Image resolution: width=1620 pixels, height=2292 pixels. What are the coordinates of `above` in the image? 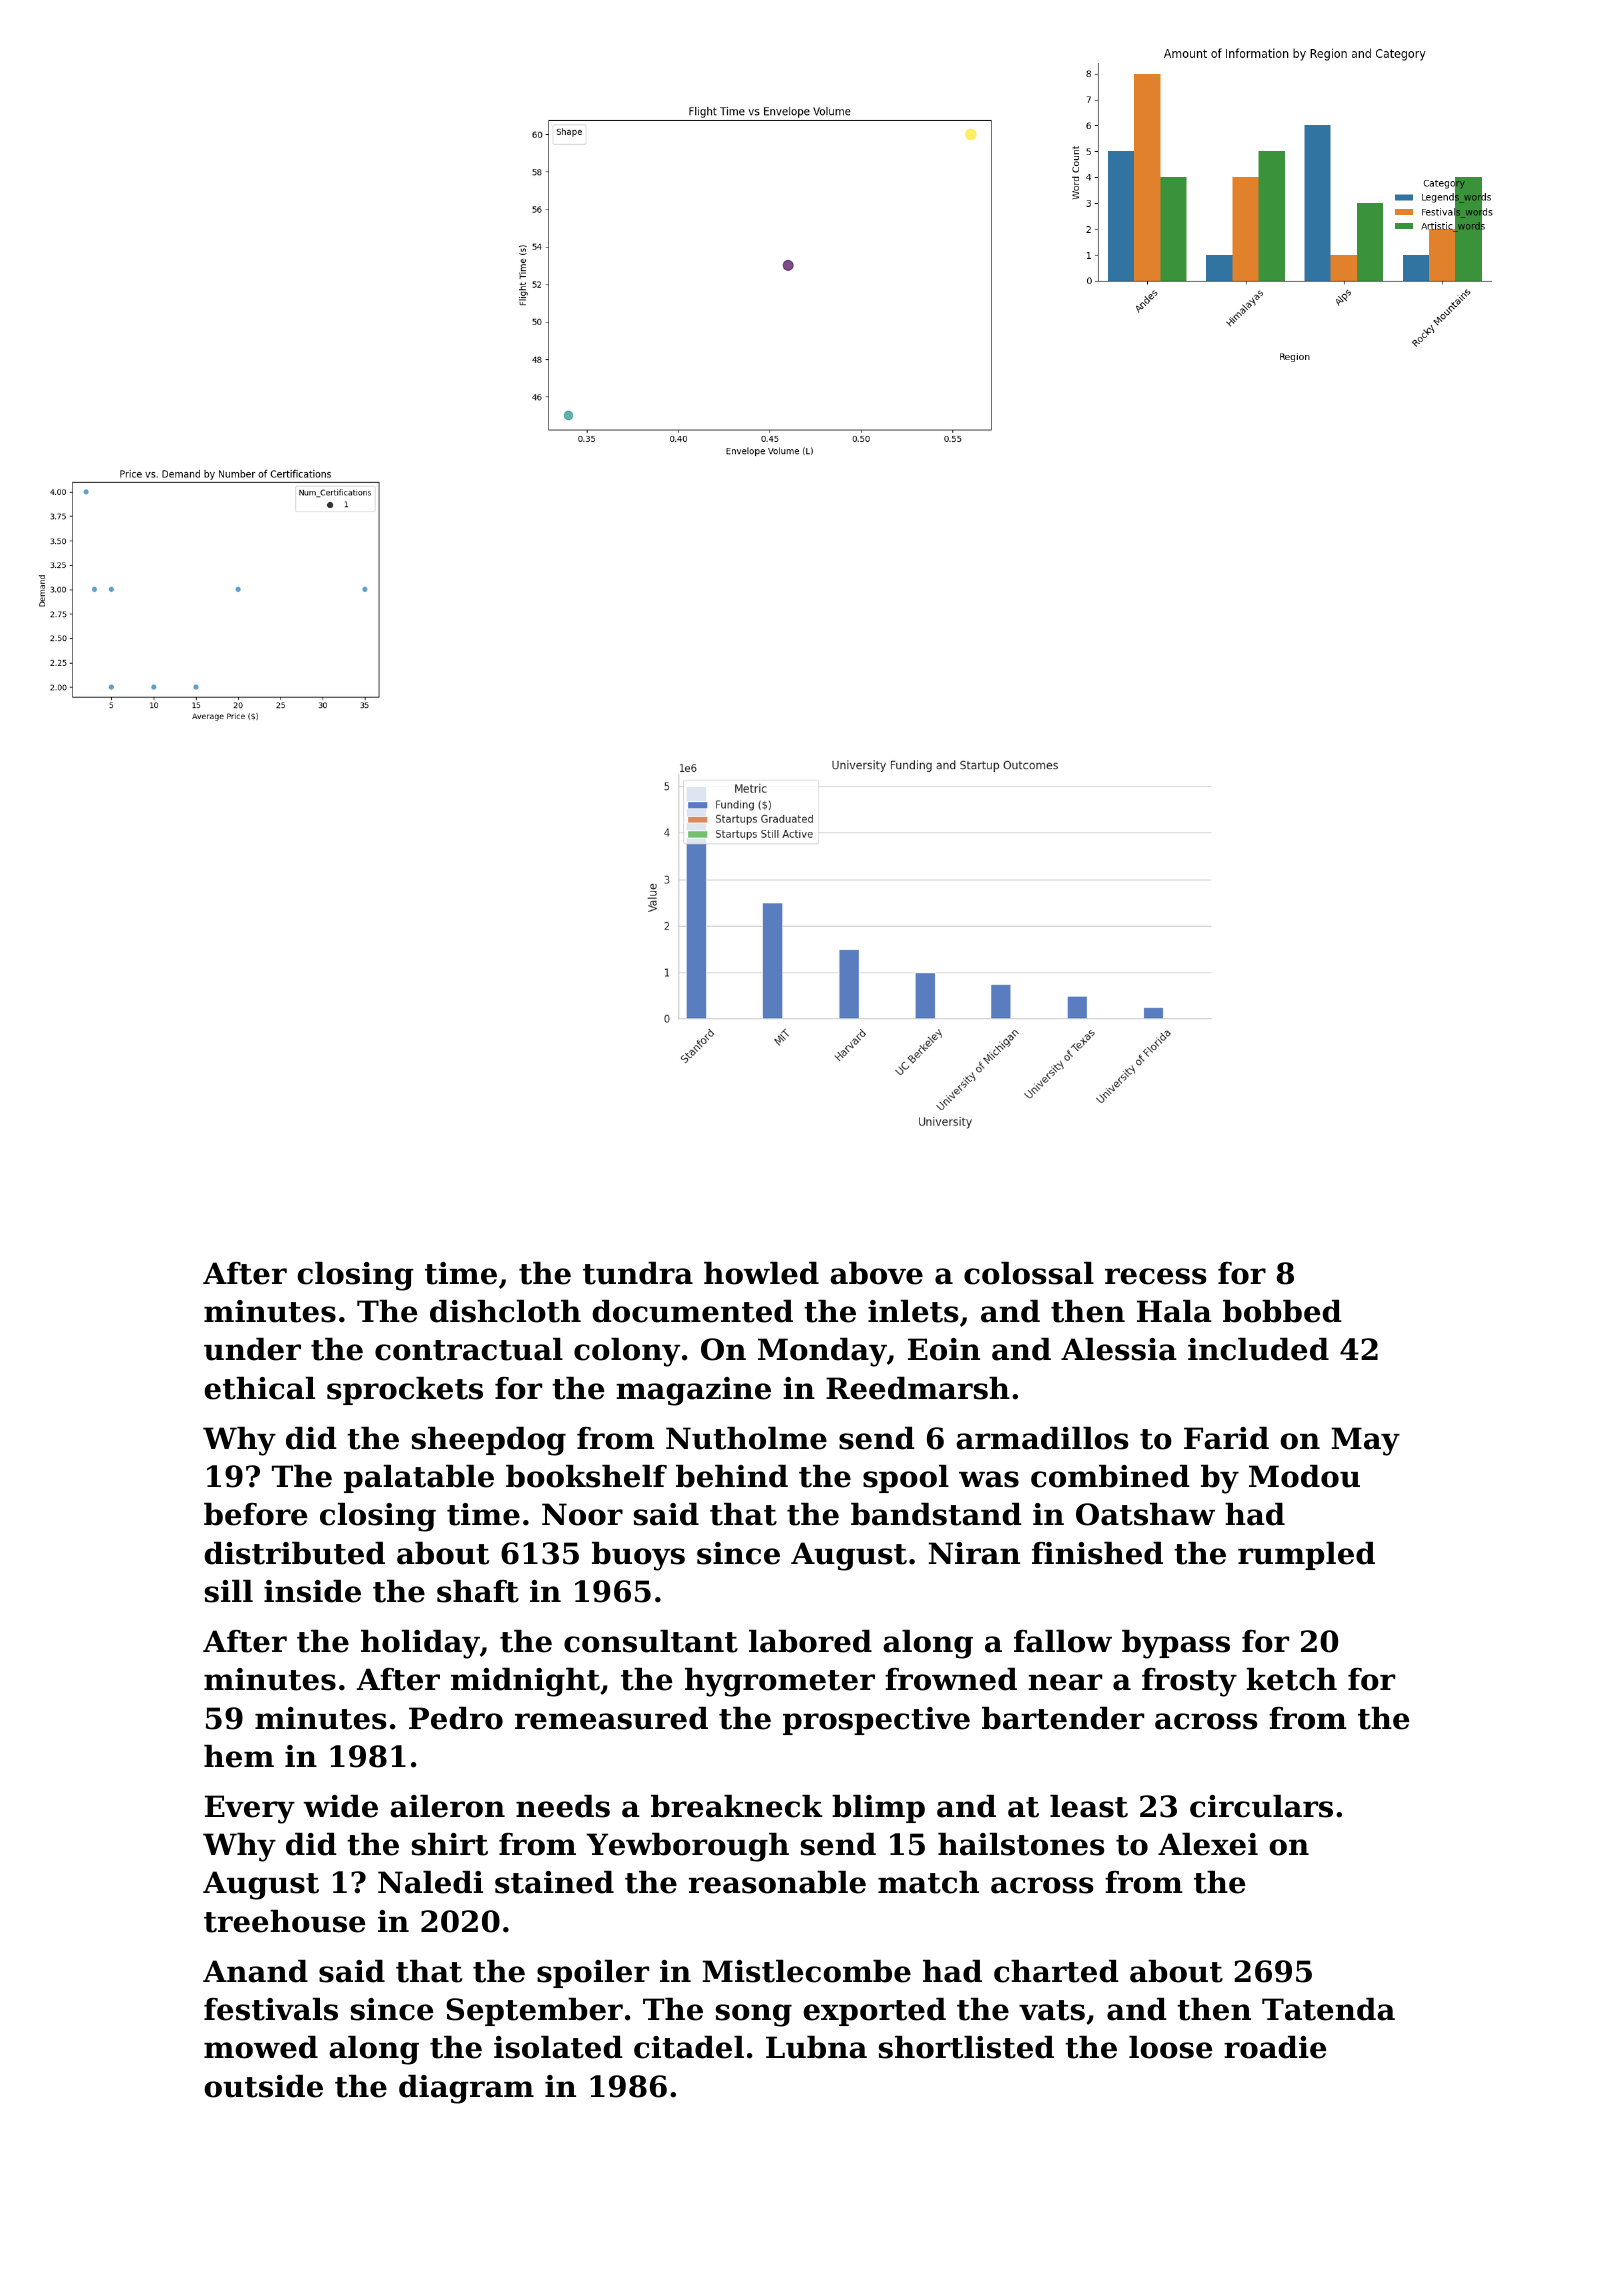 It's located at (876, 1273).
